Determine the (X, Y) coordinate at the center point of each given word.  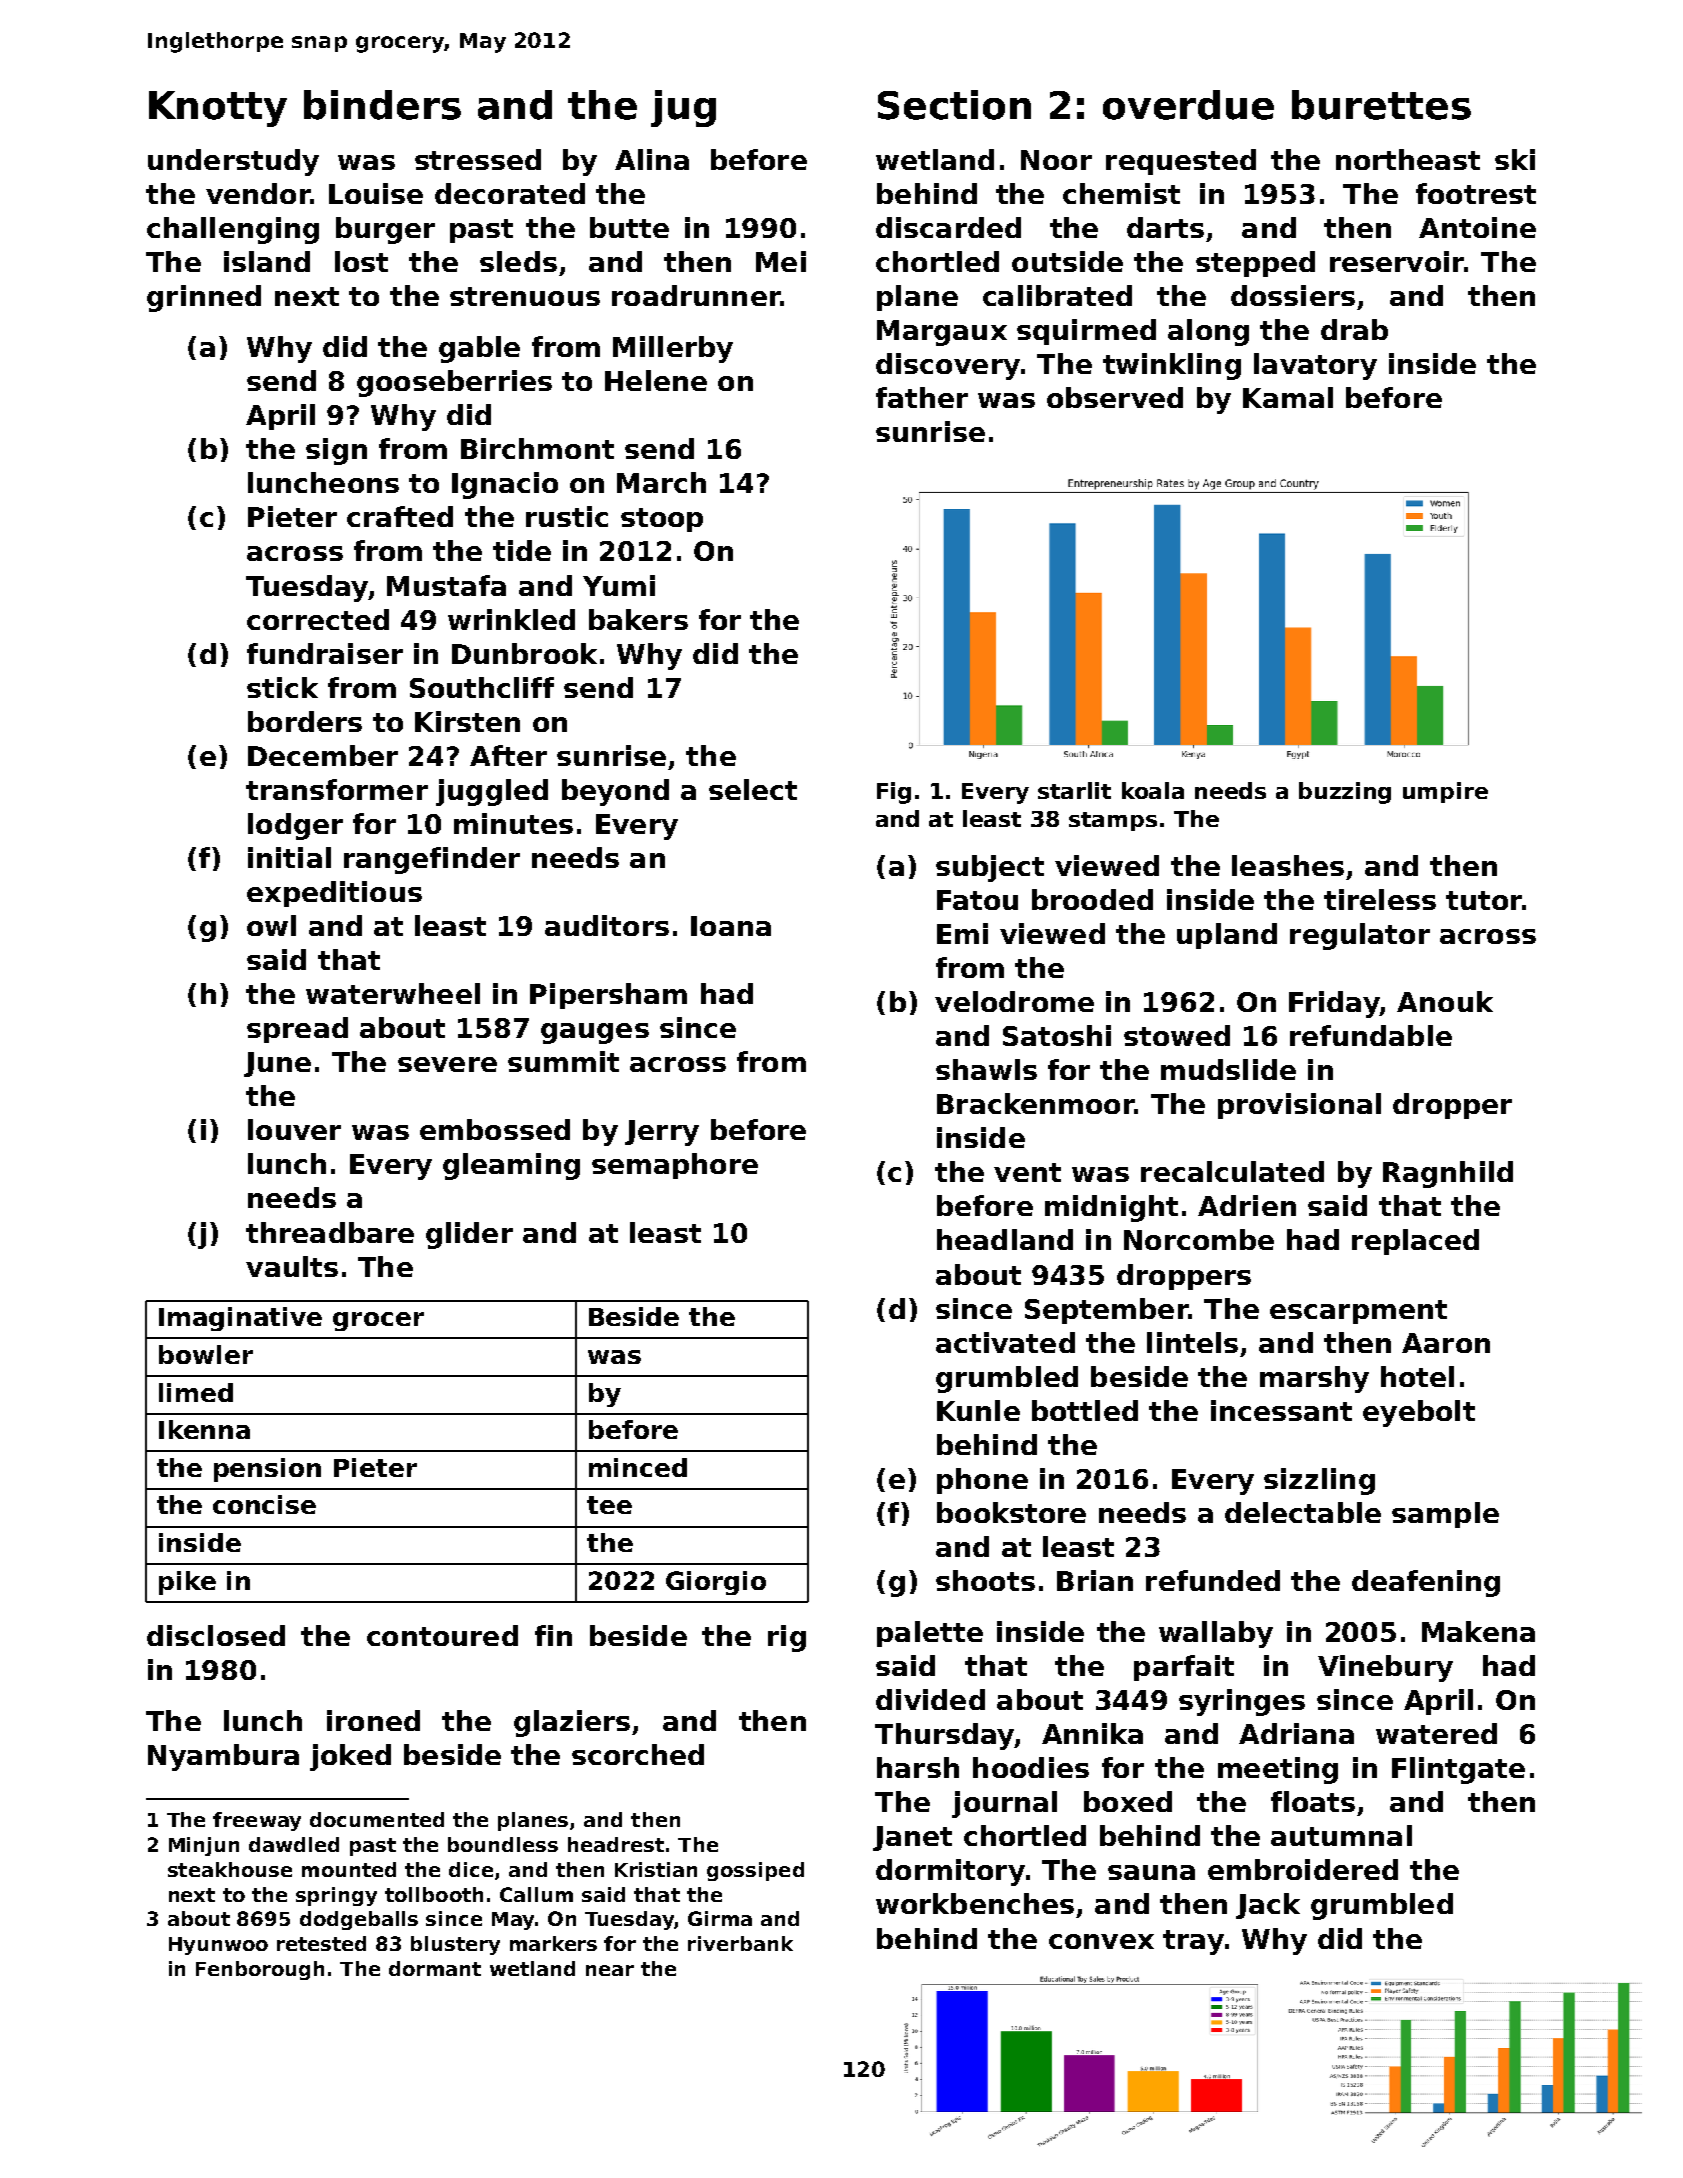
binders (382, 105)
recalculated (1232, 1171)
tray (1193, 1942)
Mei (781, 261)
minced (638, 1467)
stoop (662, 520)
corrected (318, 619)
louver (294, 1129)
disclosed (216, 1635)
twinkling (1172, 366)
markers (553, 1943)
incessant (1281, 1410)
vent (1027, 1172)
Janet (912, 1838)
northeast (1408, 159)
